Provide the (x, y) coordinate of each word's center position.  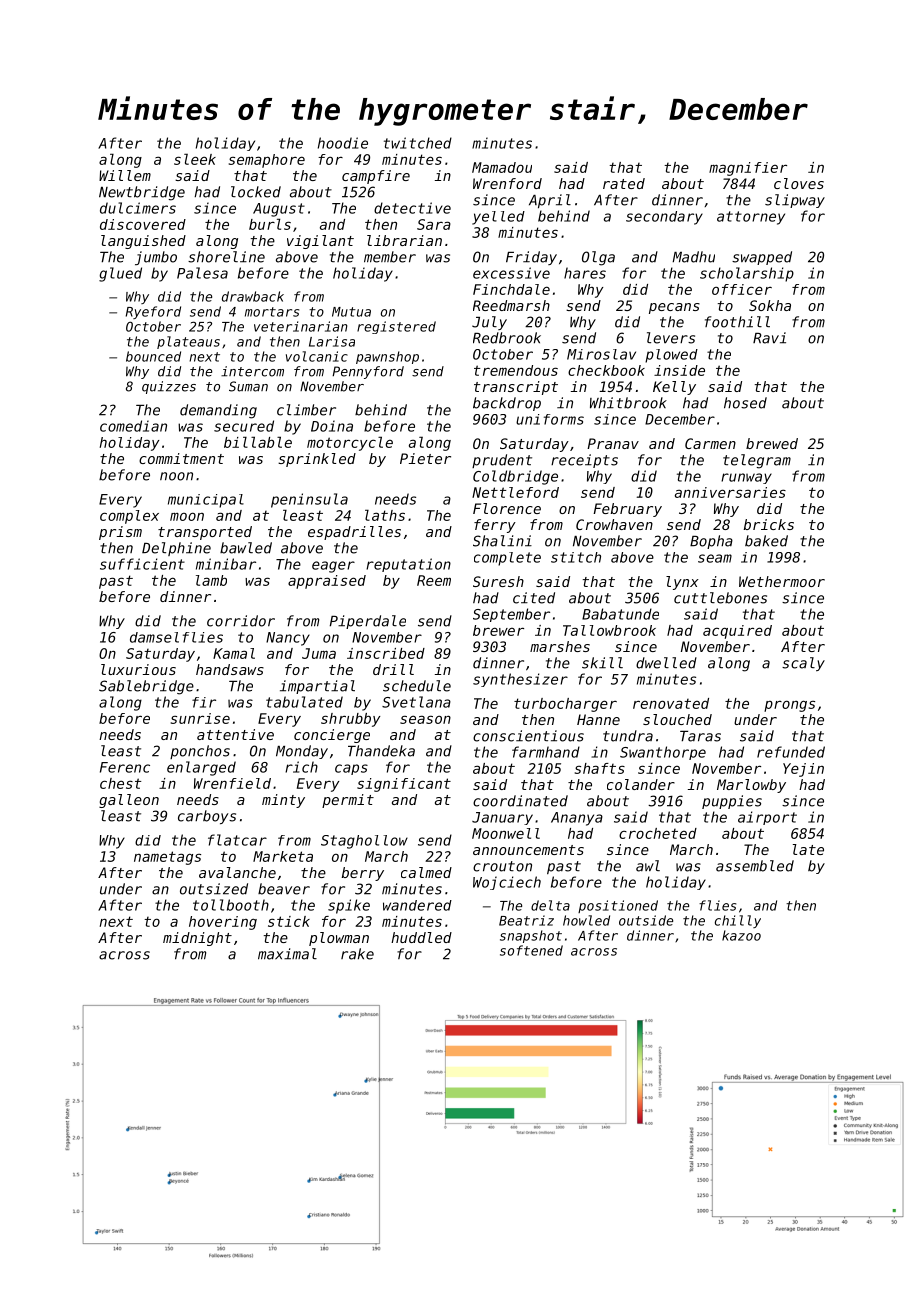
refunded (791, 752)
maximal (287, 954)
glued (120, 274)
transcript (516, 388)
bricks (769, 524)
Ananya (577, 819)
